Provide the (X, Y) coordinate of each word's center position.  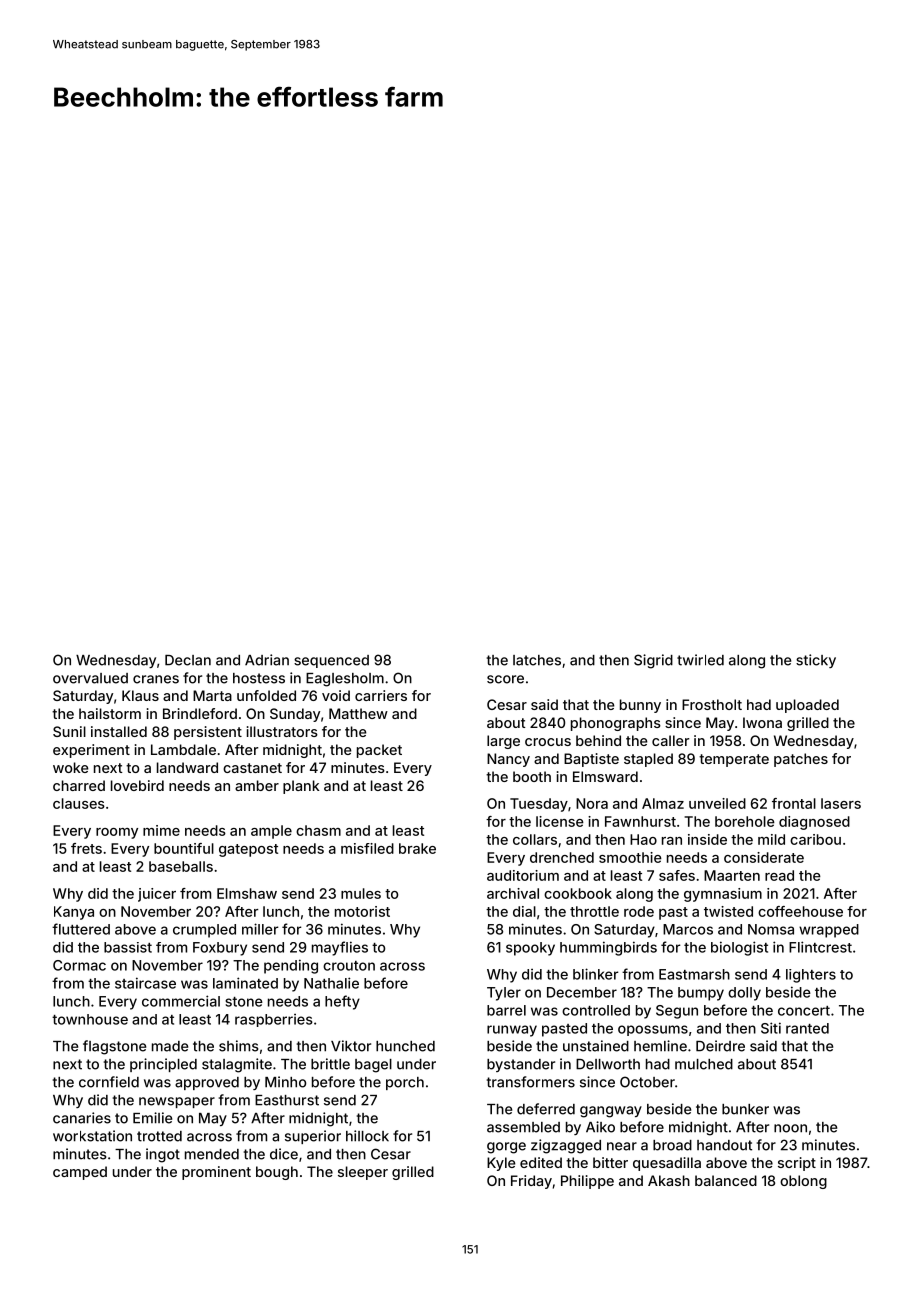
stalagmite (237, 1065)
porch (405, 1083)
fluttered (81, 929)
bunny (640, 706)
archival (513, 893)
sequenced (331, 661)
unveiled (717, 803)
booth (532, 776)
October (647, 1082)
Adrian (267, 660)
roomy (117, 833)
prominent (216, 1173)
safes (677, 875)
